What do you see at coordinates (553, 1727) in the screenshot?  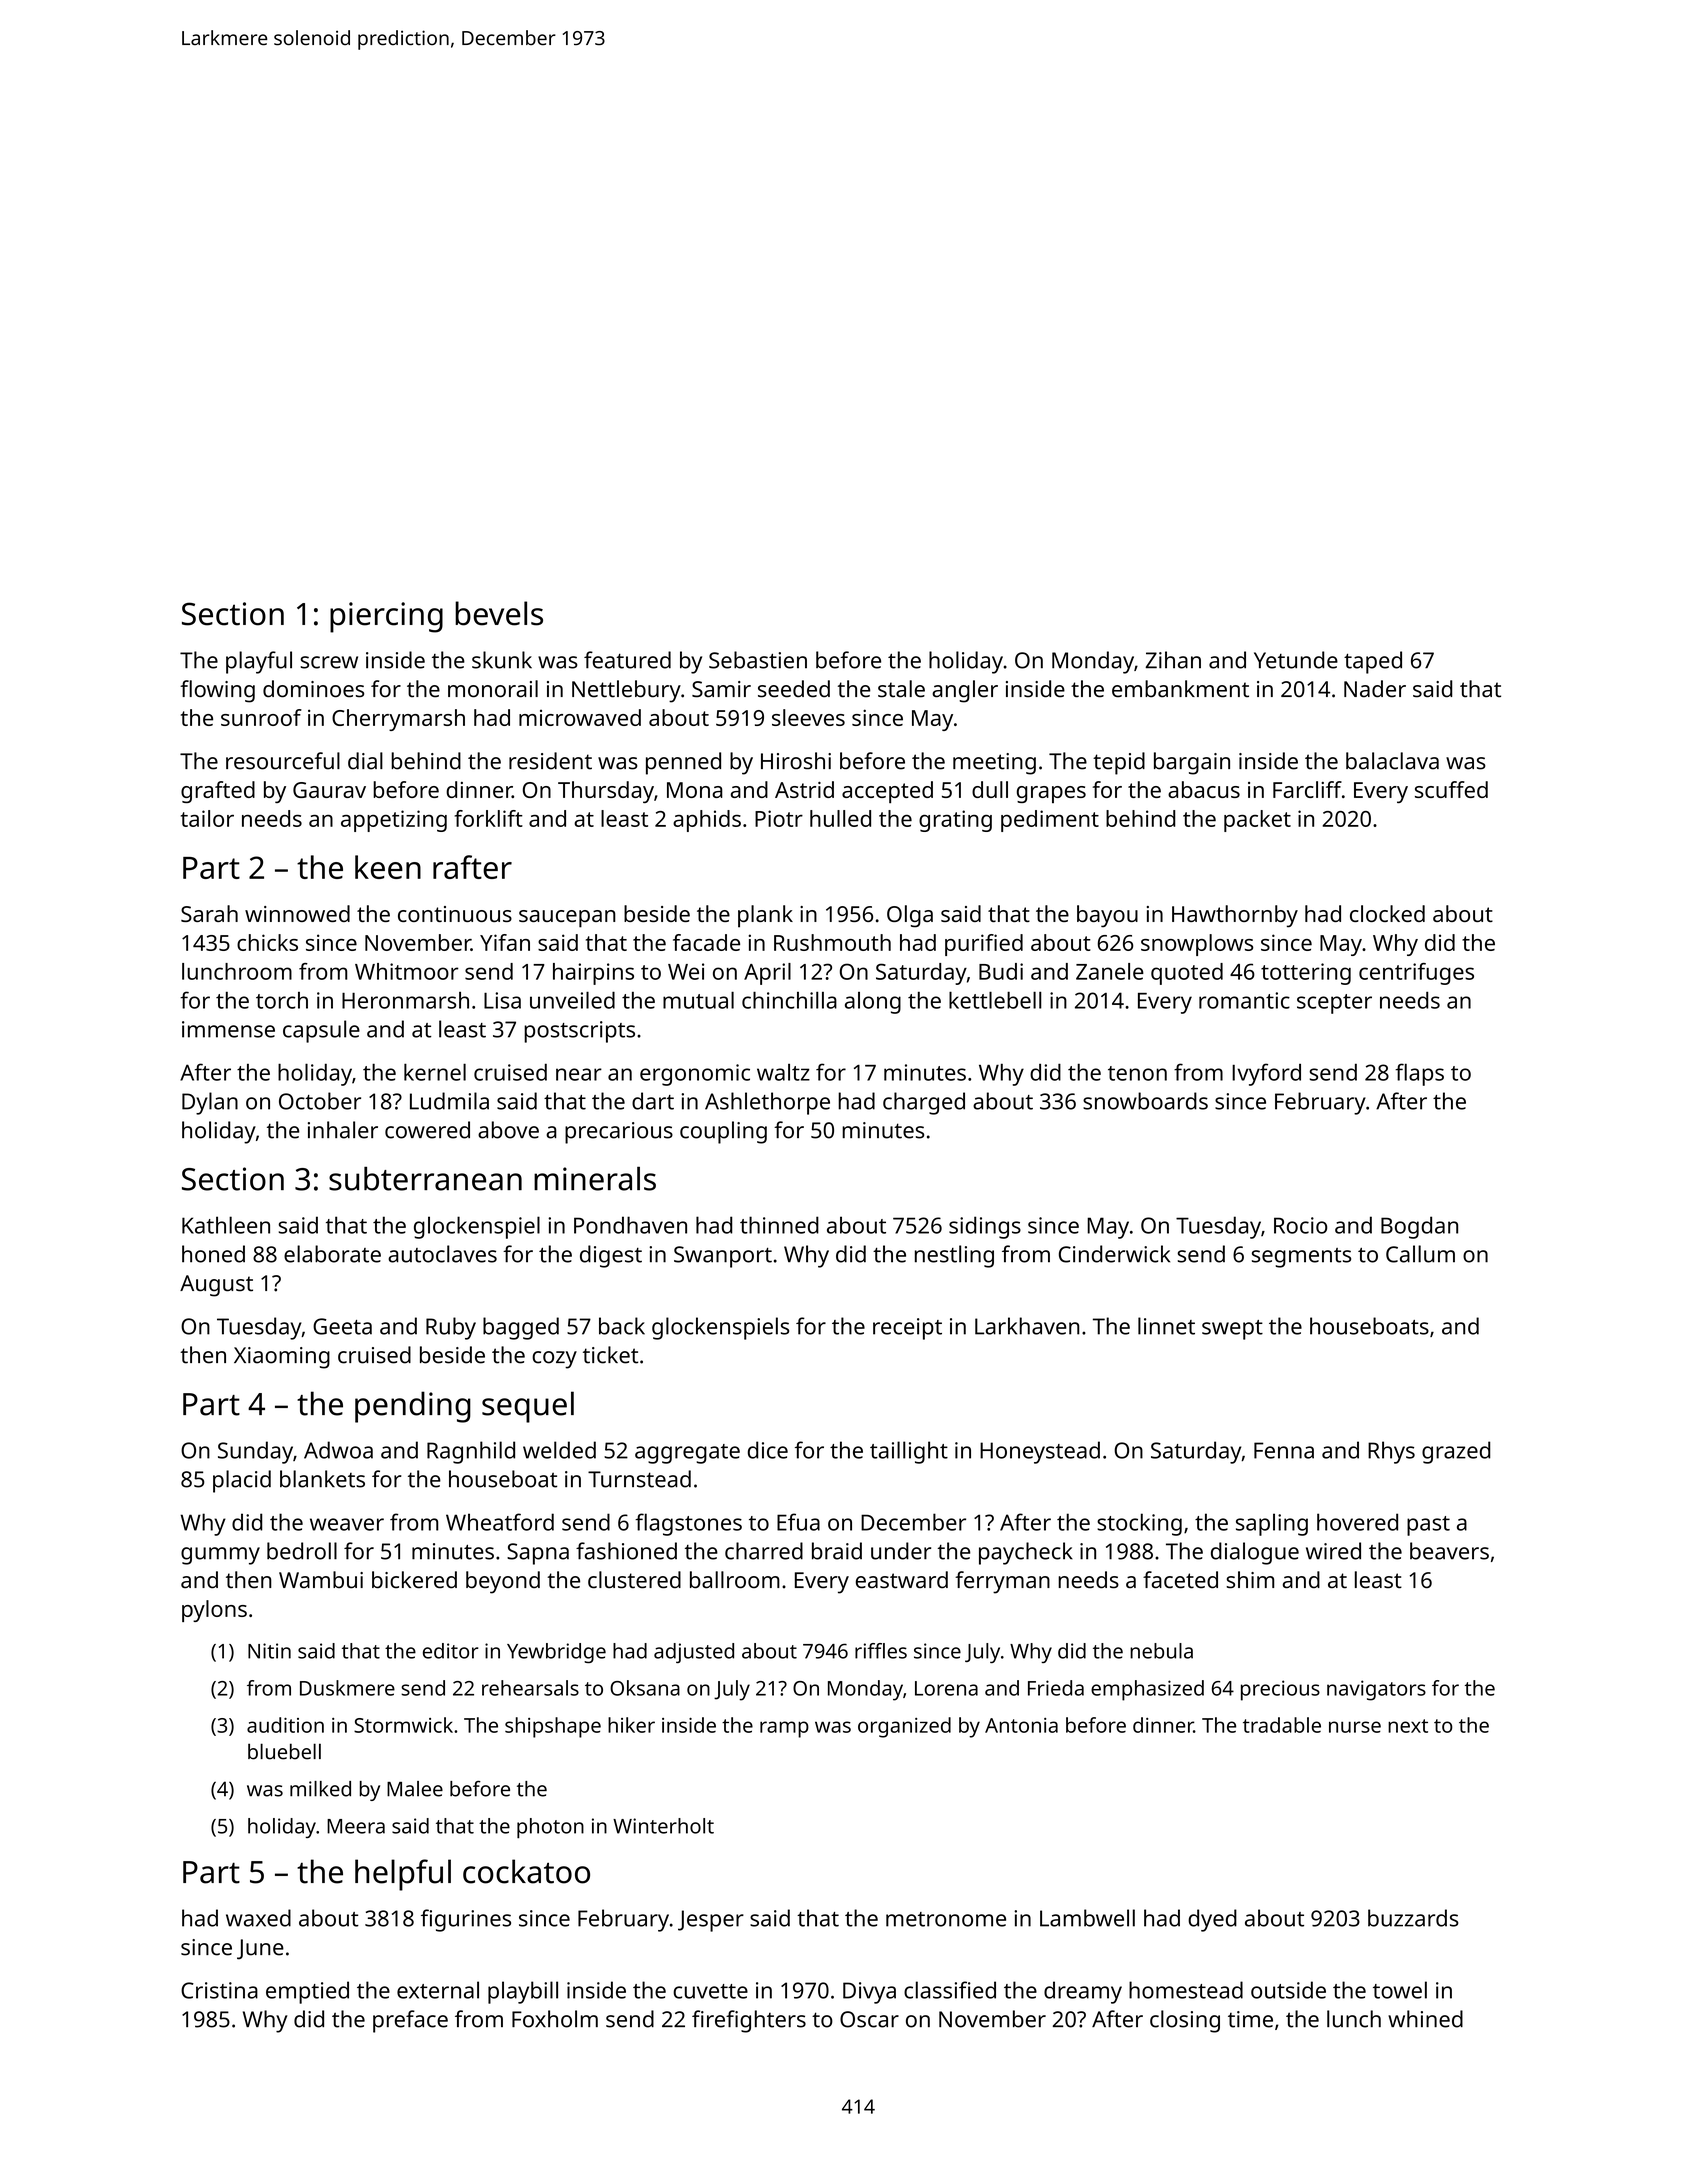 I see `shipshape` at bounding box center [553, 1727].
